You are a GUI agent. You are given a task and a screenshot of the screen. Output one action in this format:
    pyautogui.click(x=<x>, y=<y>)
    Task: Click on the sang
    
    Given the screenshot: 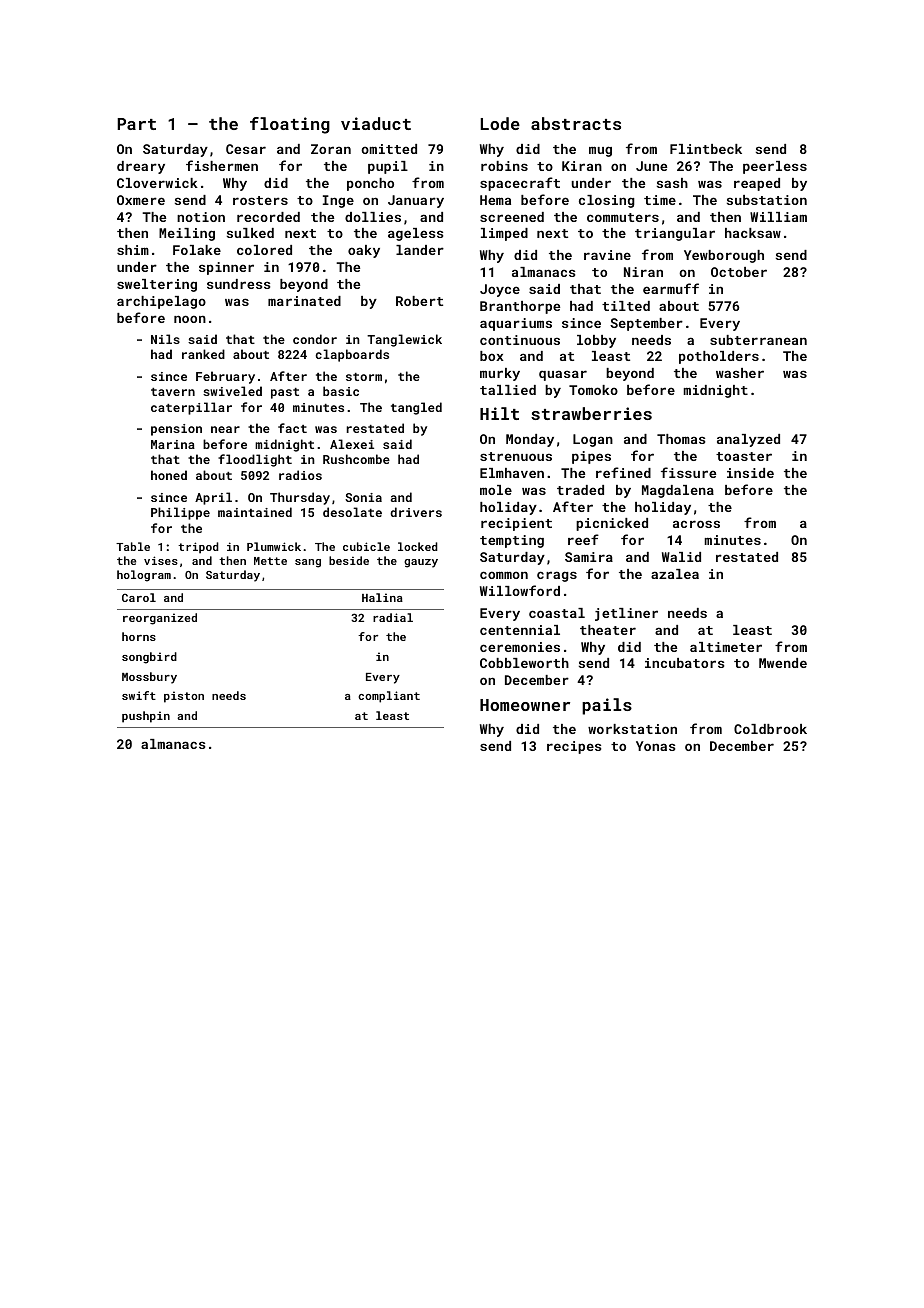 What is the action you would take?
    pyautogui.click(x=308, y=563)
